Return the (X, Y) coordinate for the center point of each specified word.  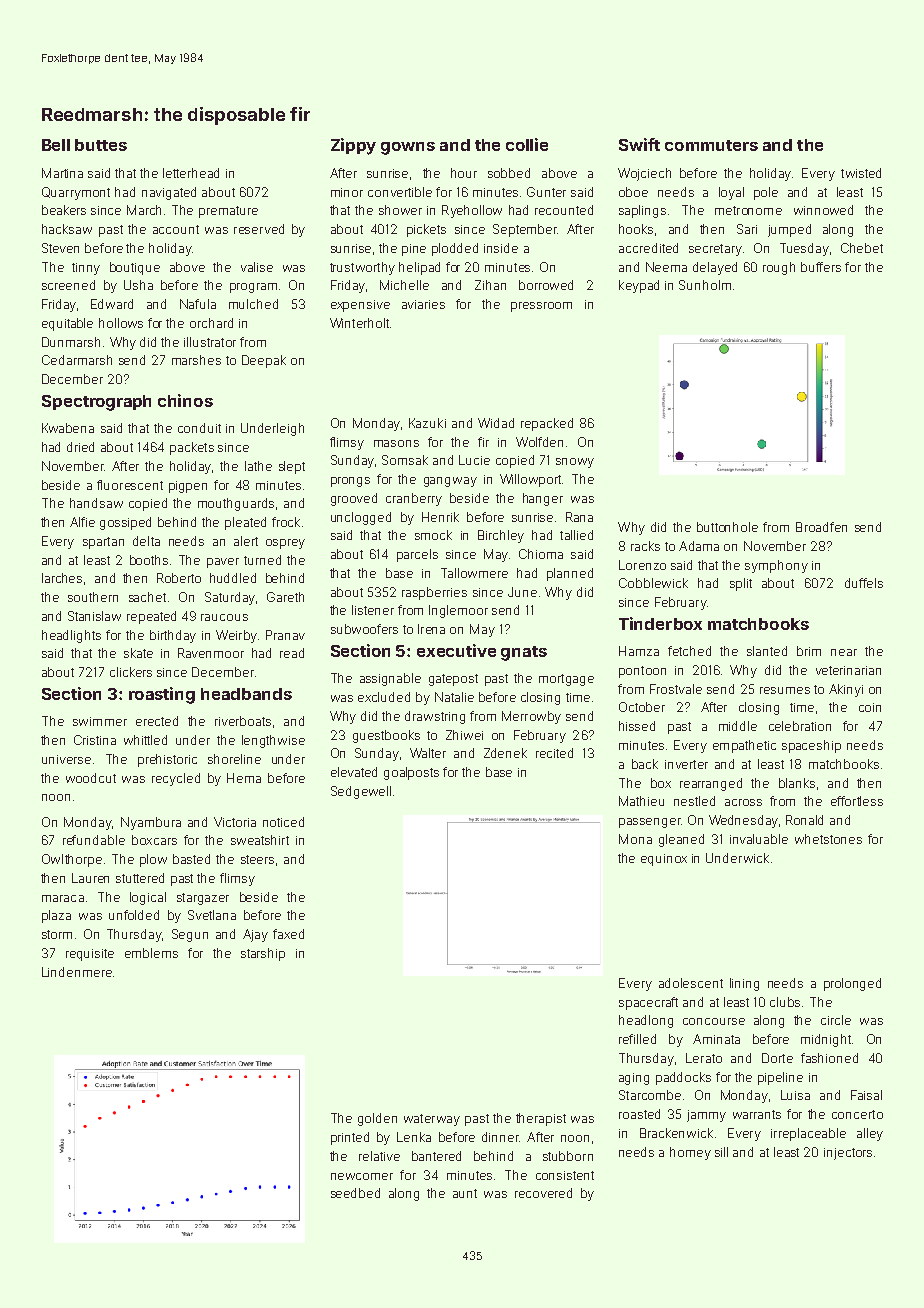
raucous (224, 617)
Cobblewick (653, 583)
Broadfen (821, 527)
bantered (436, 1156)
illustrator (210, 342)
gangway (450, 482)
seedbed (355, 1193)
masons (396, 443)
